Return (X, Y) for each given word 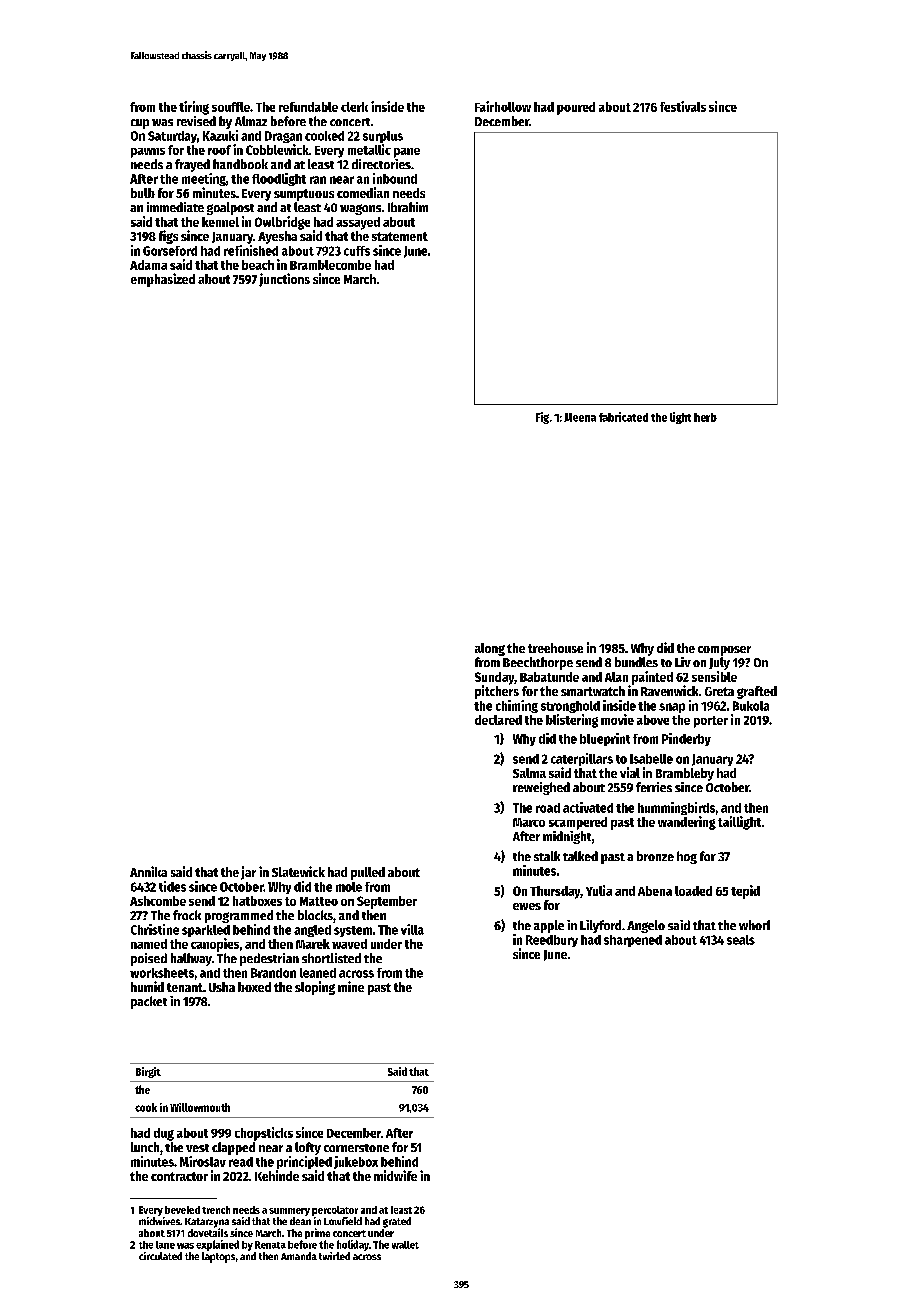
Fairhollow (503, 106)
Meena (580, 417)
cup (140, 124)
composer (724, 651)
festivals (683, 106)
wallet (405, 1245)
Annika (148, 871)
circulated (160, 1256)
